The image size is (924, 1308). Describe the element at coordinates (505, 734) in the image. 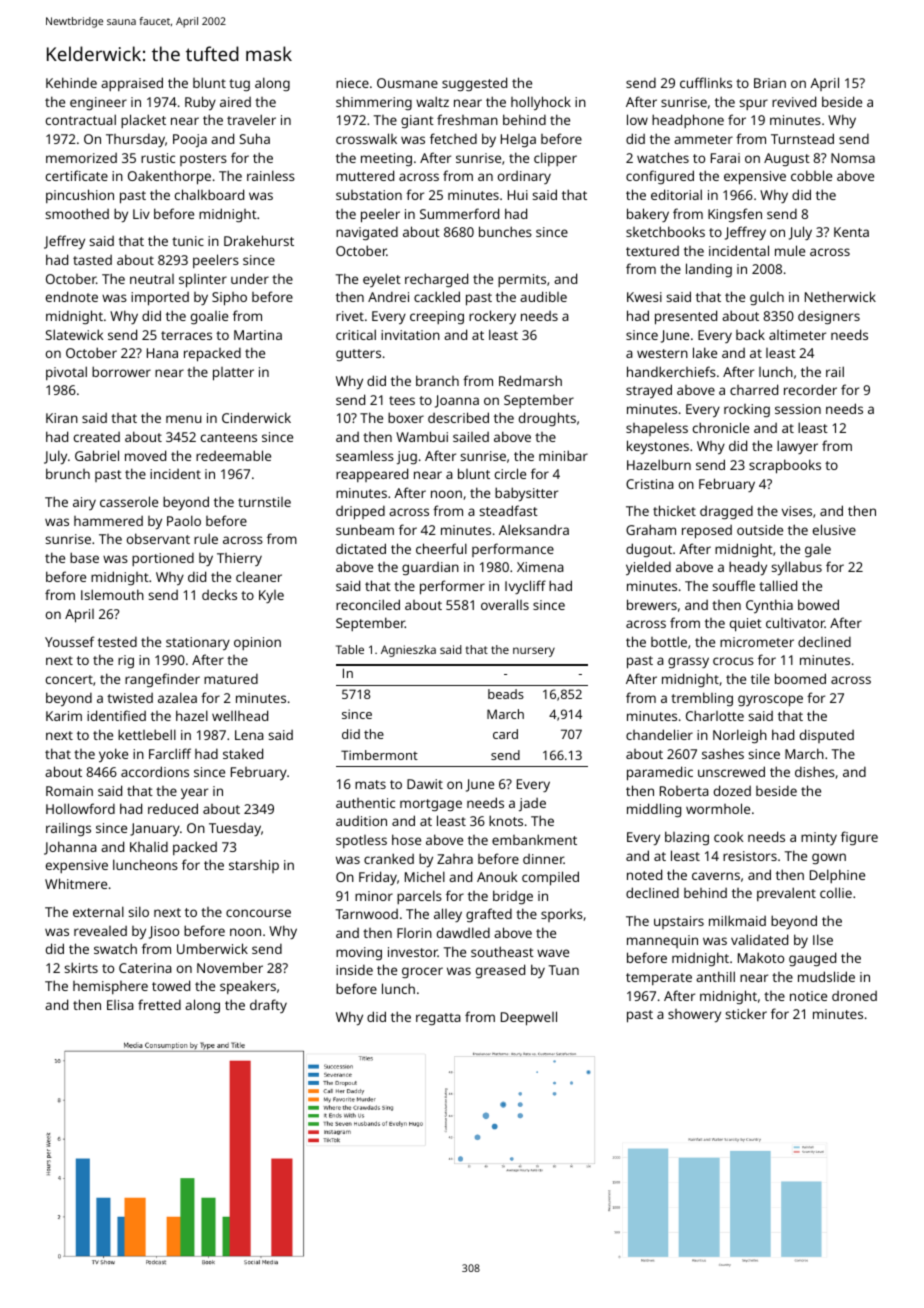

I see `card` at that location.
